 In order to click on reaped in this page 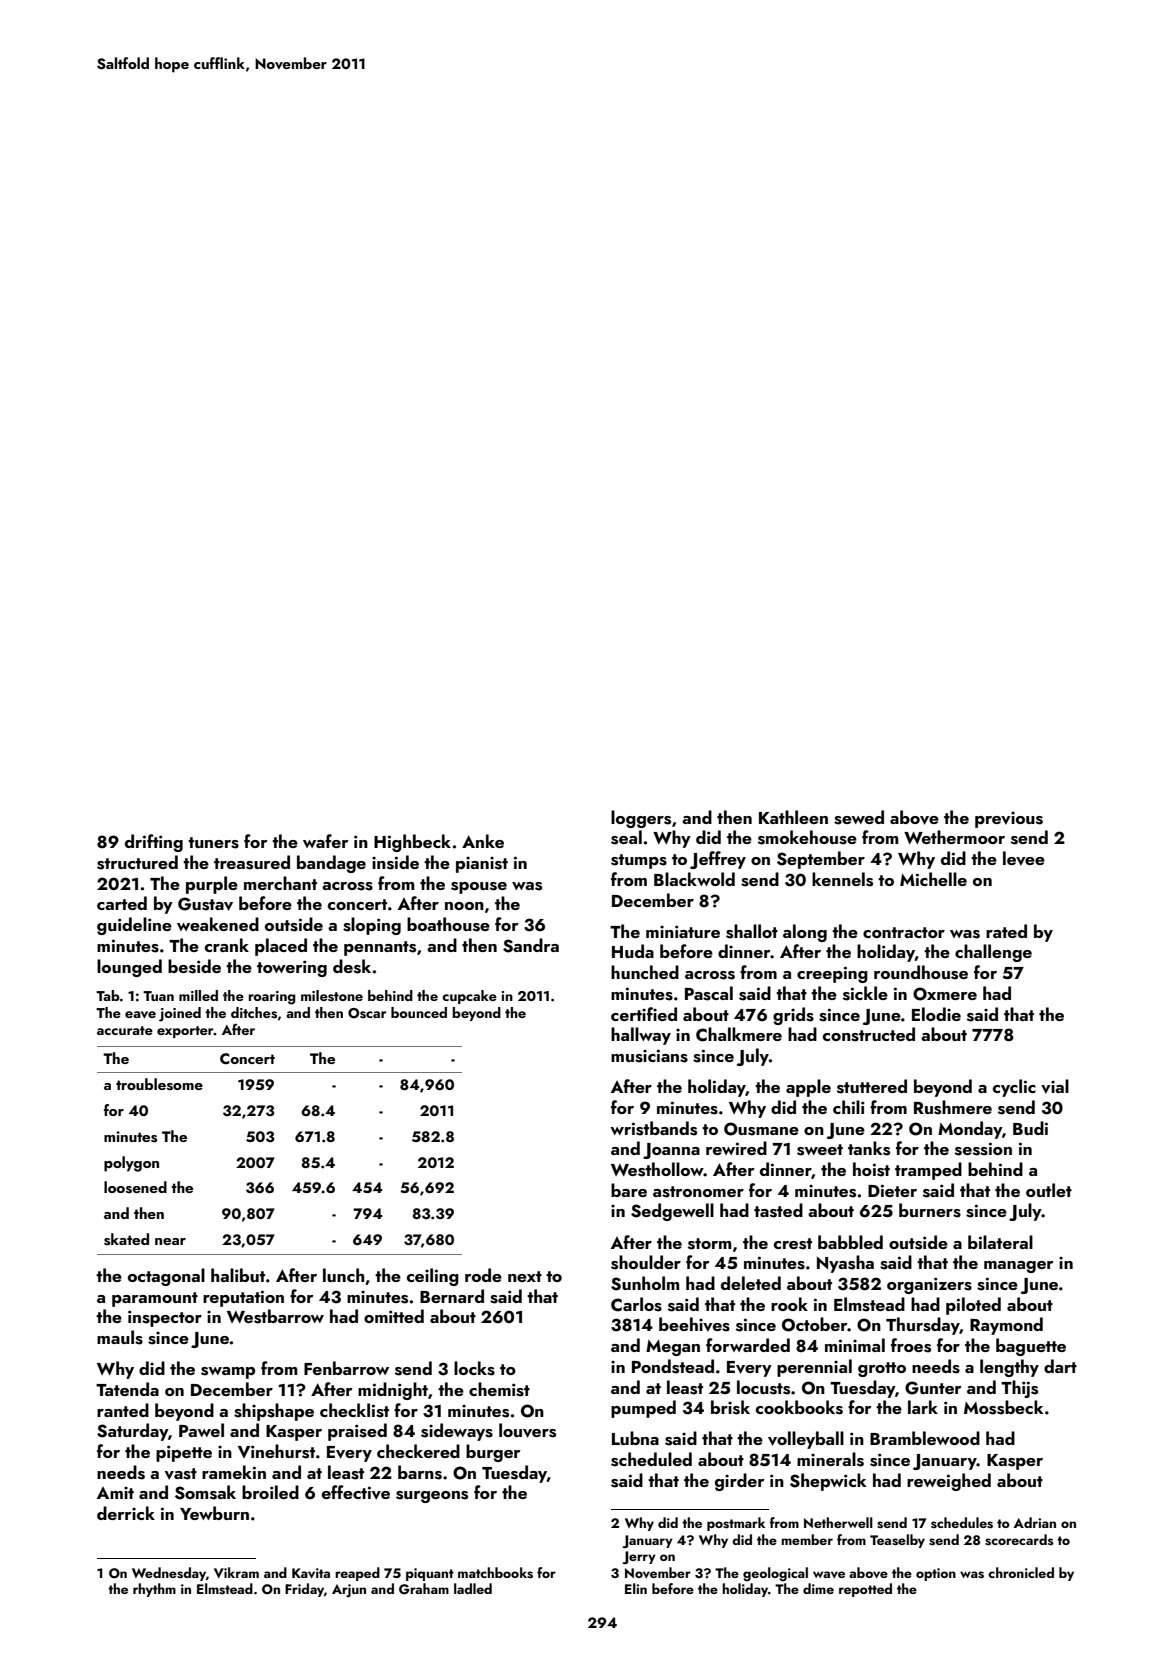, I will do `click(357, 1574)`.
